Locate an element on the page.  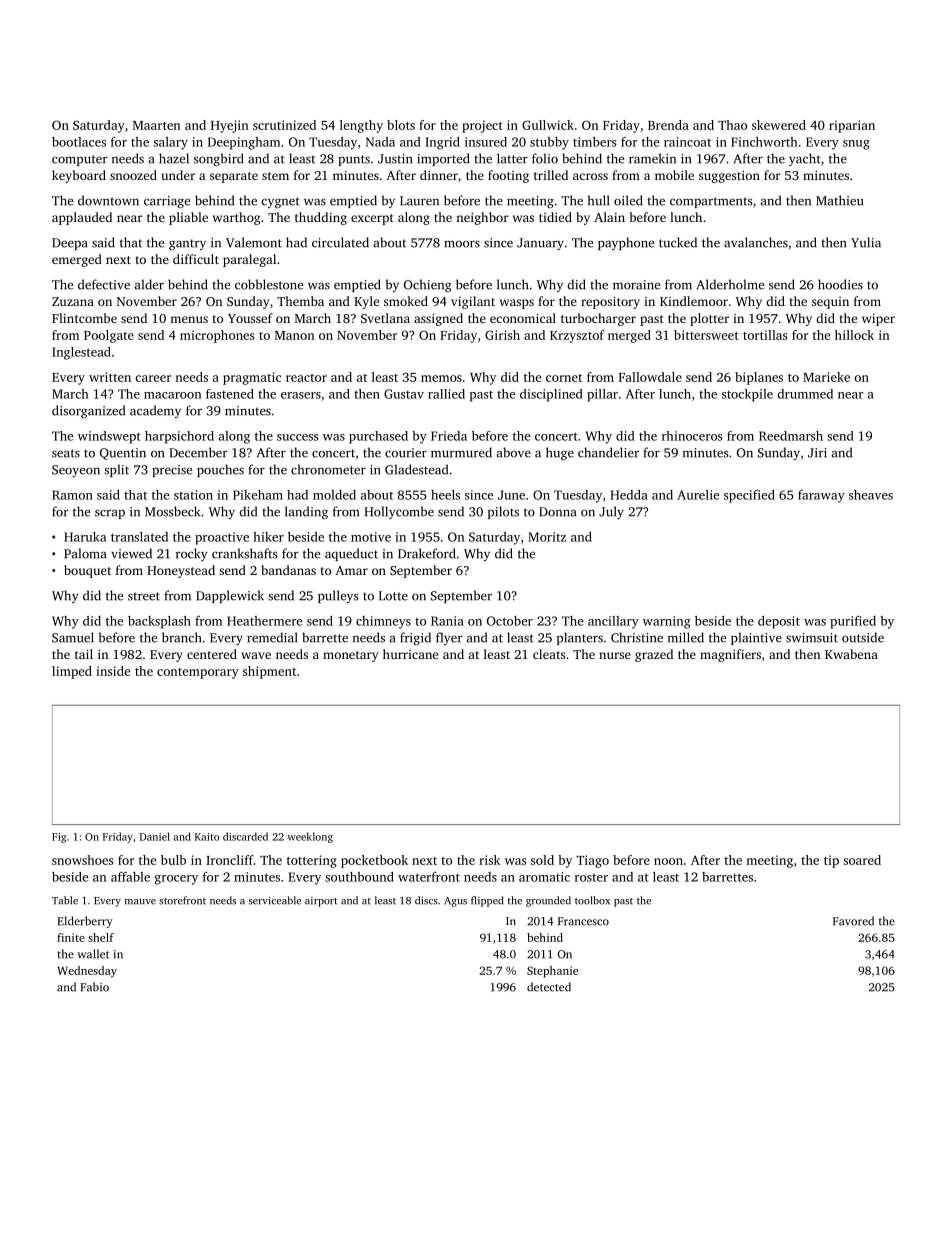
wallet is located at coordinates (93, 954).
